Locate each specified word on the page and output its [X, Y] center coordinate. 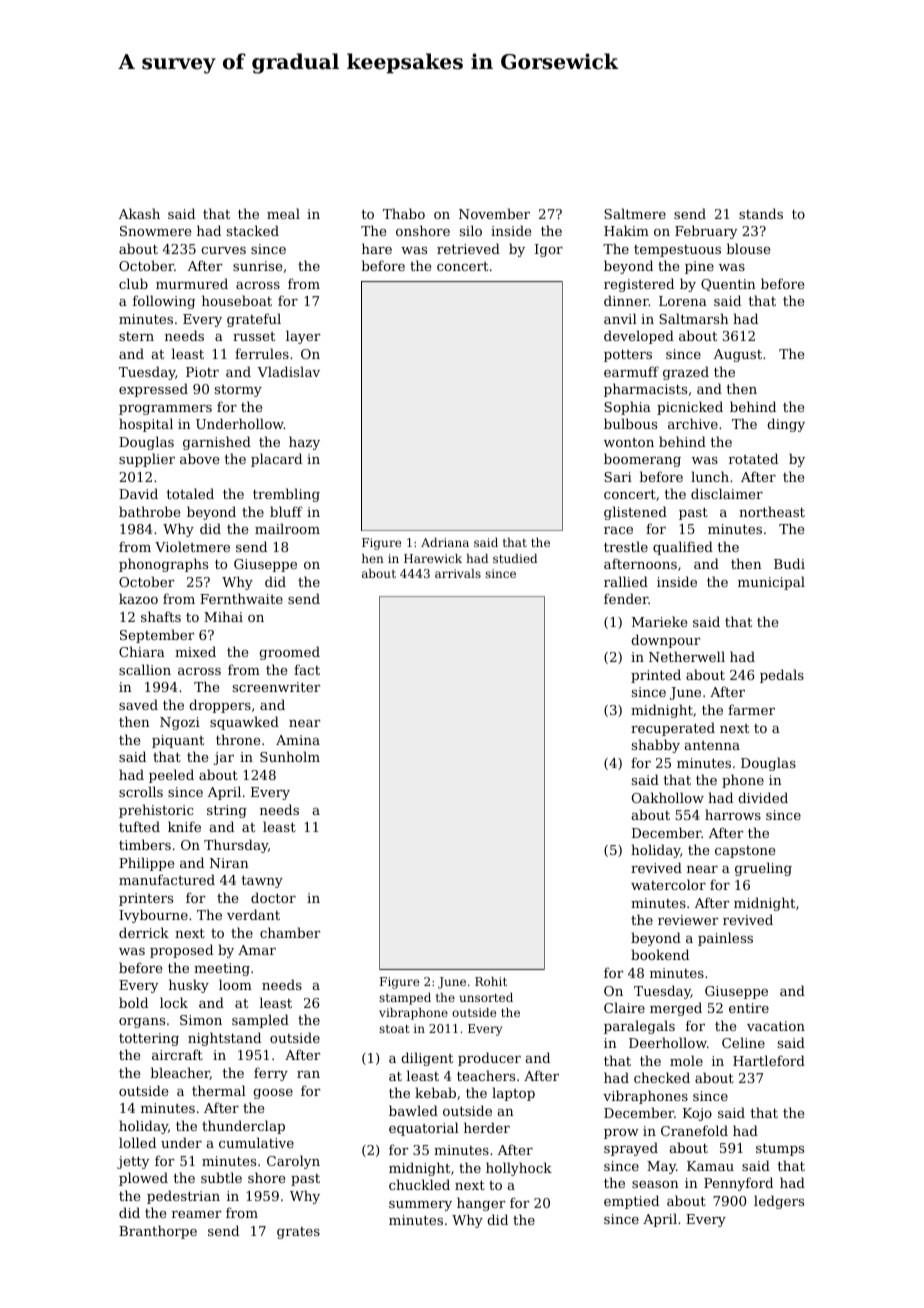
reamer [196, 1214]
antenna [712, 745]
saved [138, 704]
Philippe [146, 864]
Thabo [404, 213]
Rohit [491, 981]
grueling [763, 869]
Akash [139, 213]
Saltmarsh [694, 318]
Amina [298, 740]
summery [420, 1206]
